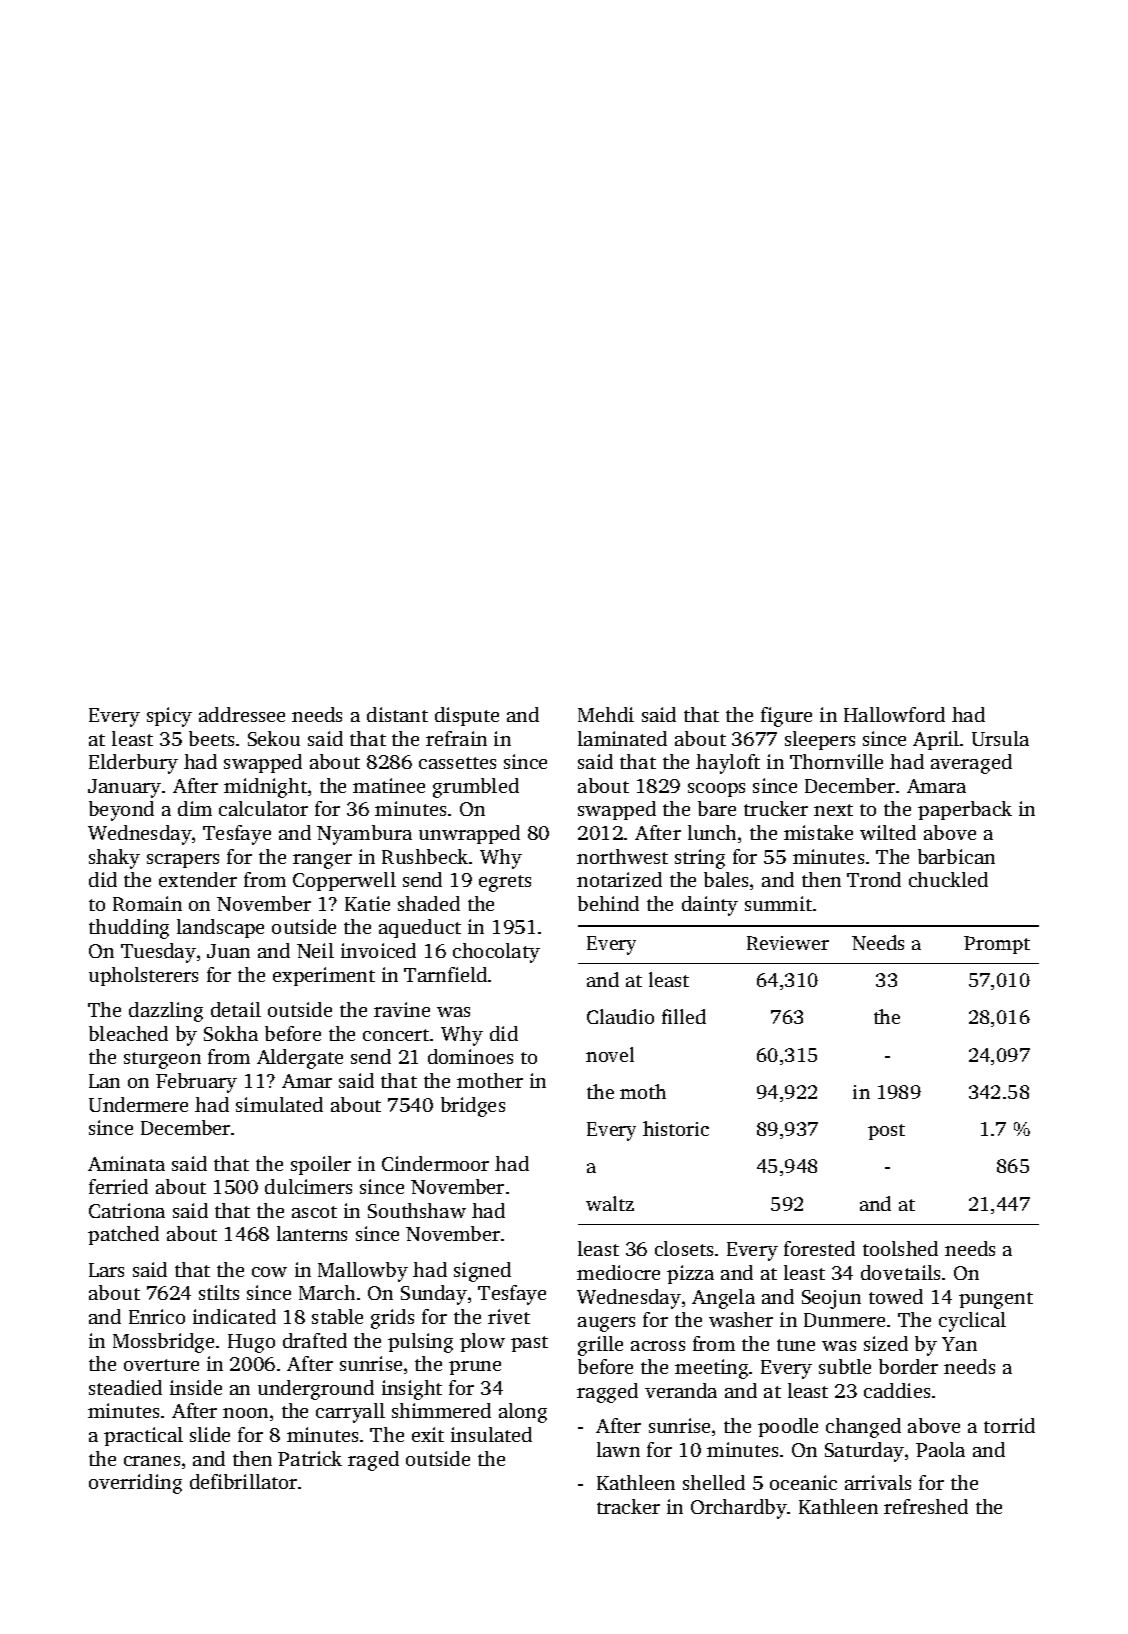  Describe the element at coordinates (786, 717) in the image. I see `figure` at that location.
